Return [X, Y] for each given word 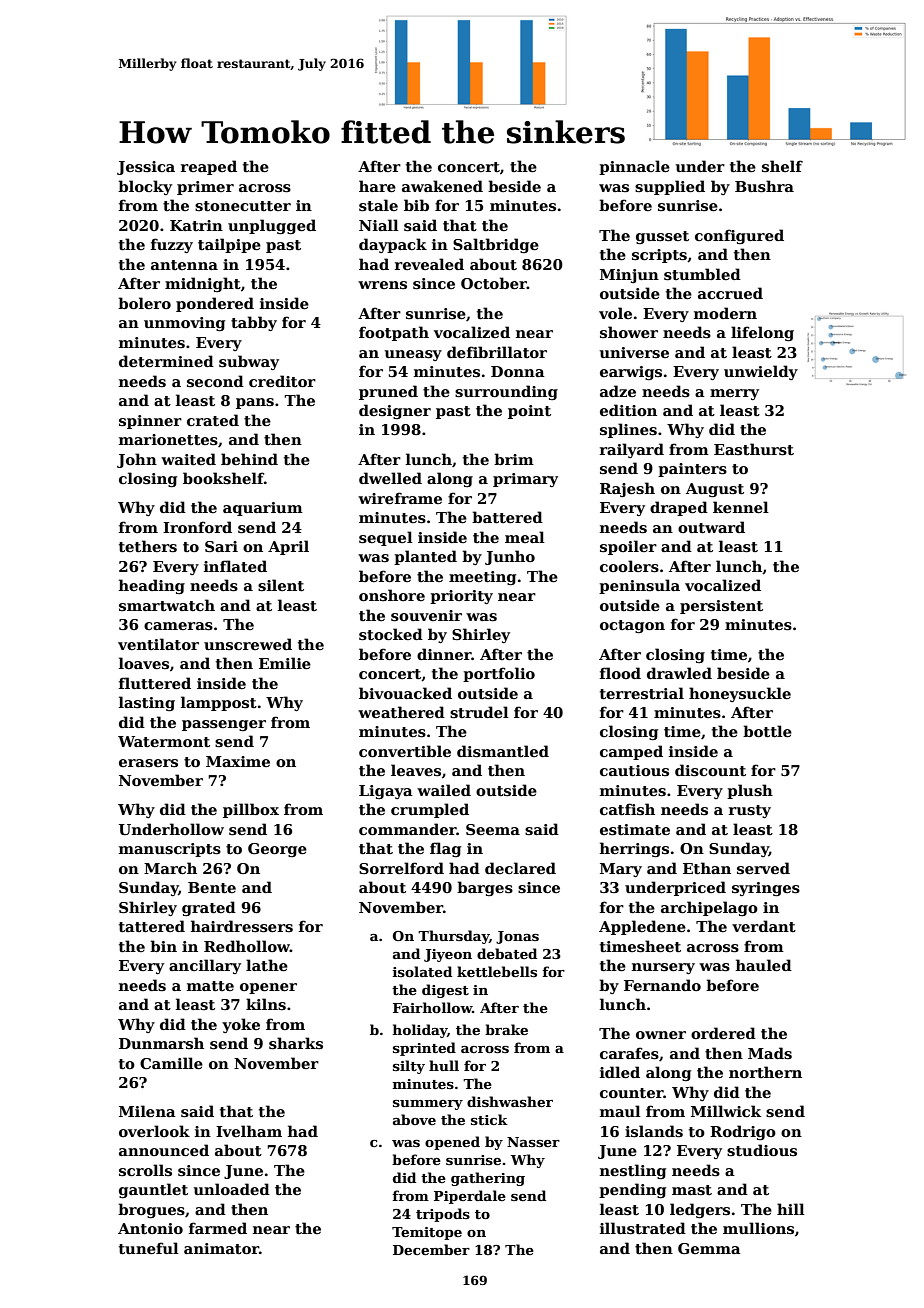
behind [249, 459]
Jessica [146, 168]
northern [765, 1072]
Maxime [238, 761]
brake [506, 1029]
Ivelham [249, 1131]
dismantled [503, 751]
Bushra [764, 186]
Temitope [427, 1233]
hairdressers [242, 926]
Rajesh [627, 489]
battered [507, 517]
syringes [766, 889]
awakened [442, 186]
